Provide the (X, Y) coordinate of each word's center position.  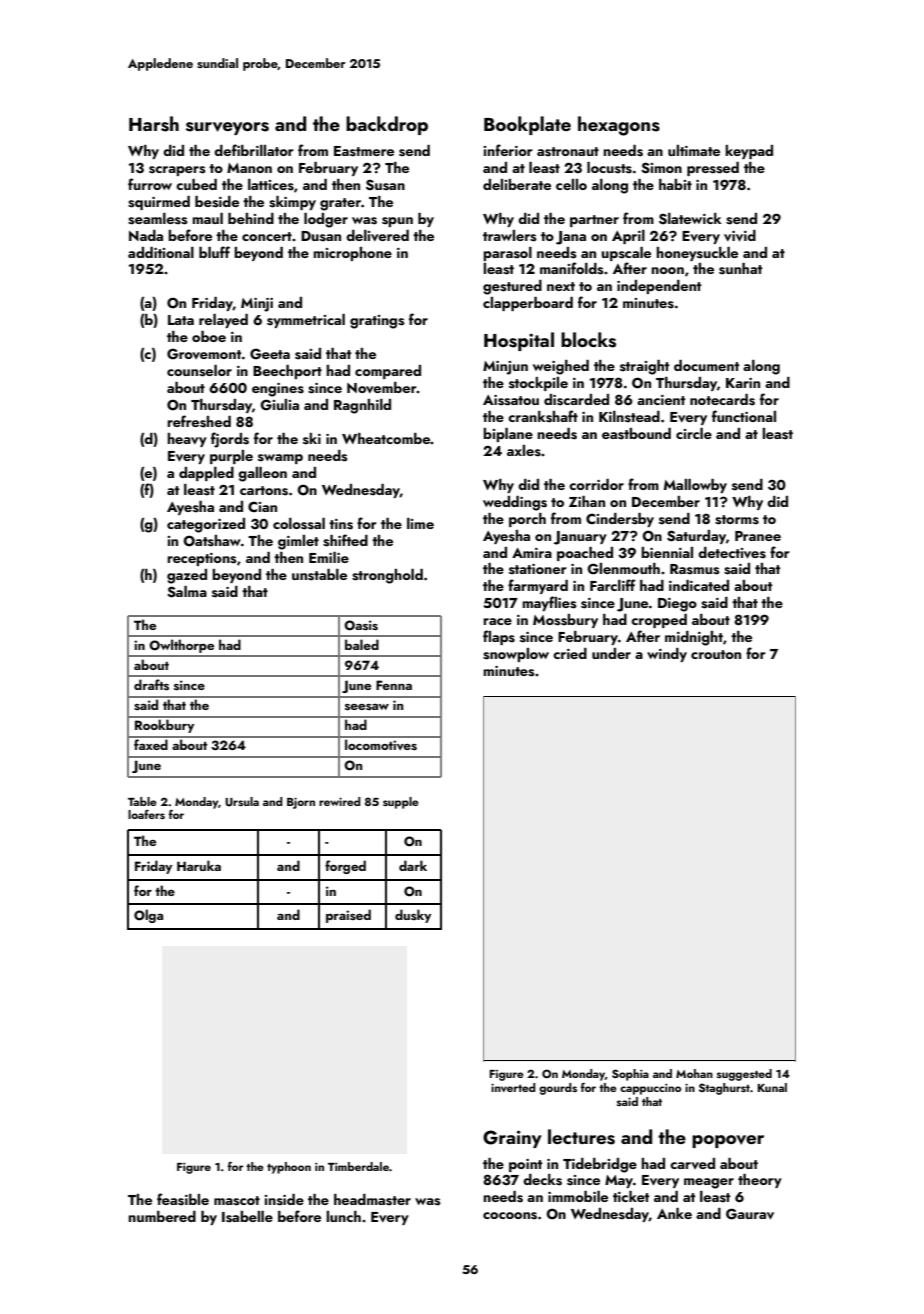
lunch (343, 1216)
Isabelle (247, 1217)
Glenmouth (623, 569)
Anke (674, 1213)
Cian (262, 506)
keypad (749, 152)
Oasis (361, 625)
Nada (146, 235)
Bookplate (527, 125)
